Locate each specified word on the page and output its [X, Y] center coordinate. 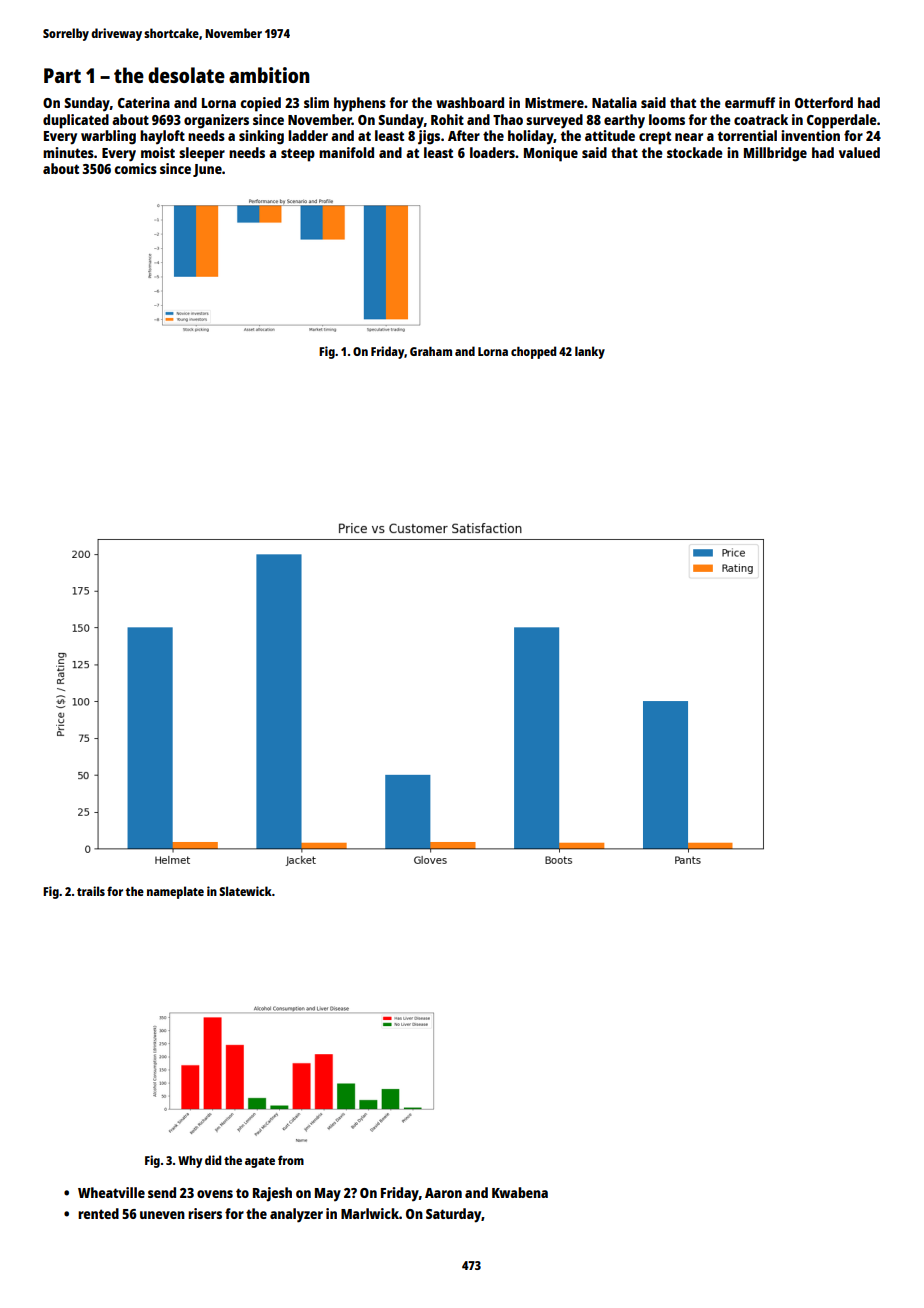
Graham [431, 351]
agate [260, 1162]
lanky [590, 352]
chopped [533, 352]
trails [91, 891]
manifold [346, 152]
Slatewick [245, 891]
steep [298, 155]
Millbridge [775, 154]
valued [859, 152]
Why [190, 1162]
